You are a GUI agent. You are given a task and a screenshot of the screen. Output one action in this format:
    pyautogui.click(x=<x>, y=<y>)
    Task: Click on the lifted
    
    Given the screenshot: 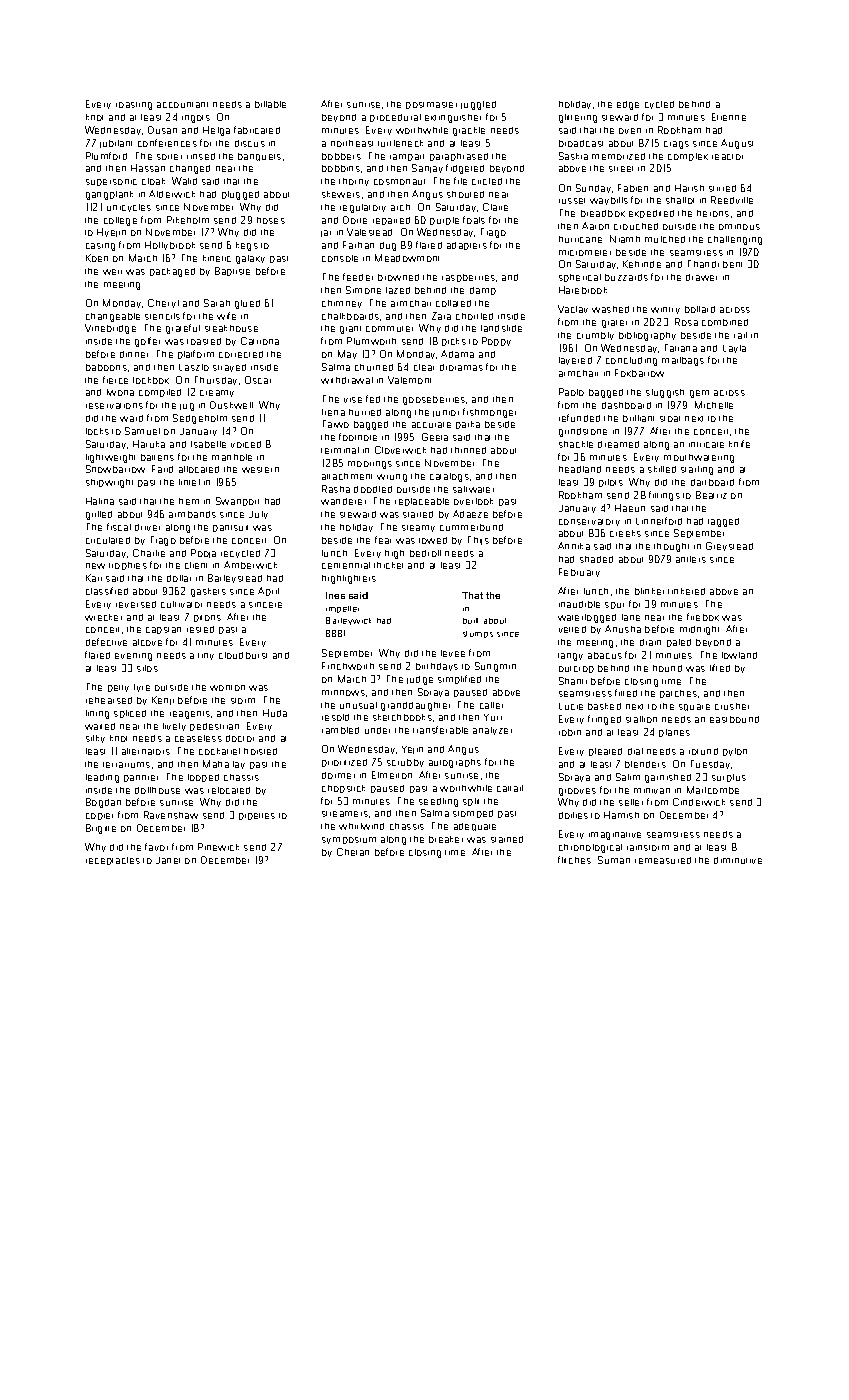 What is the action you would take?
    pyautogui.click(x=720, y=668)
